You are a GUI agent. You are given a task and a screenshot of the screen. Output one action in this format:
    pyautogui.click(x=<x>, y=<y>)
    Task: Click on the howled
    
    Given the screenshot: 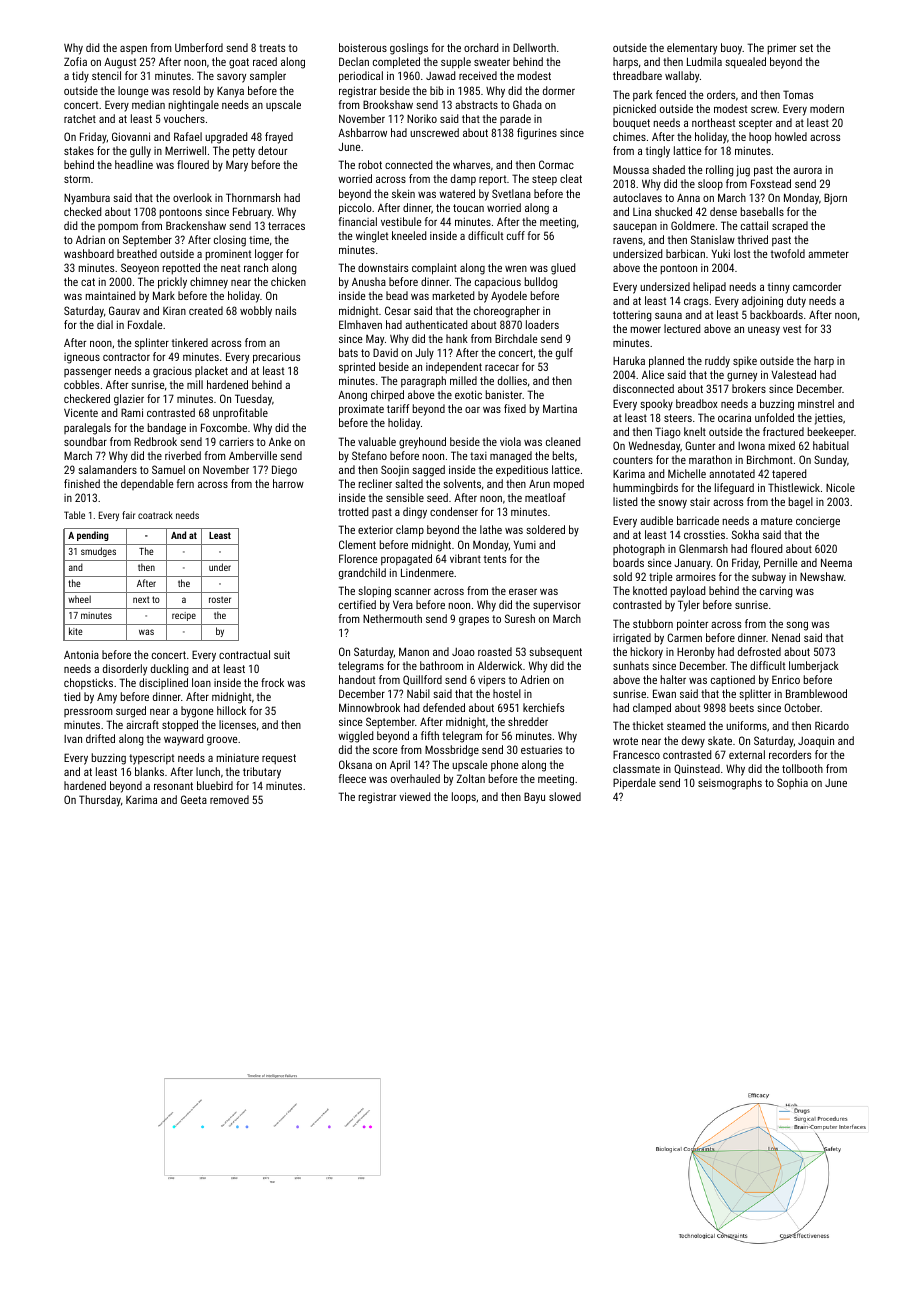 What is the action you would take?
    pyautogui.click(x=791, y=136)
